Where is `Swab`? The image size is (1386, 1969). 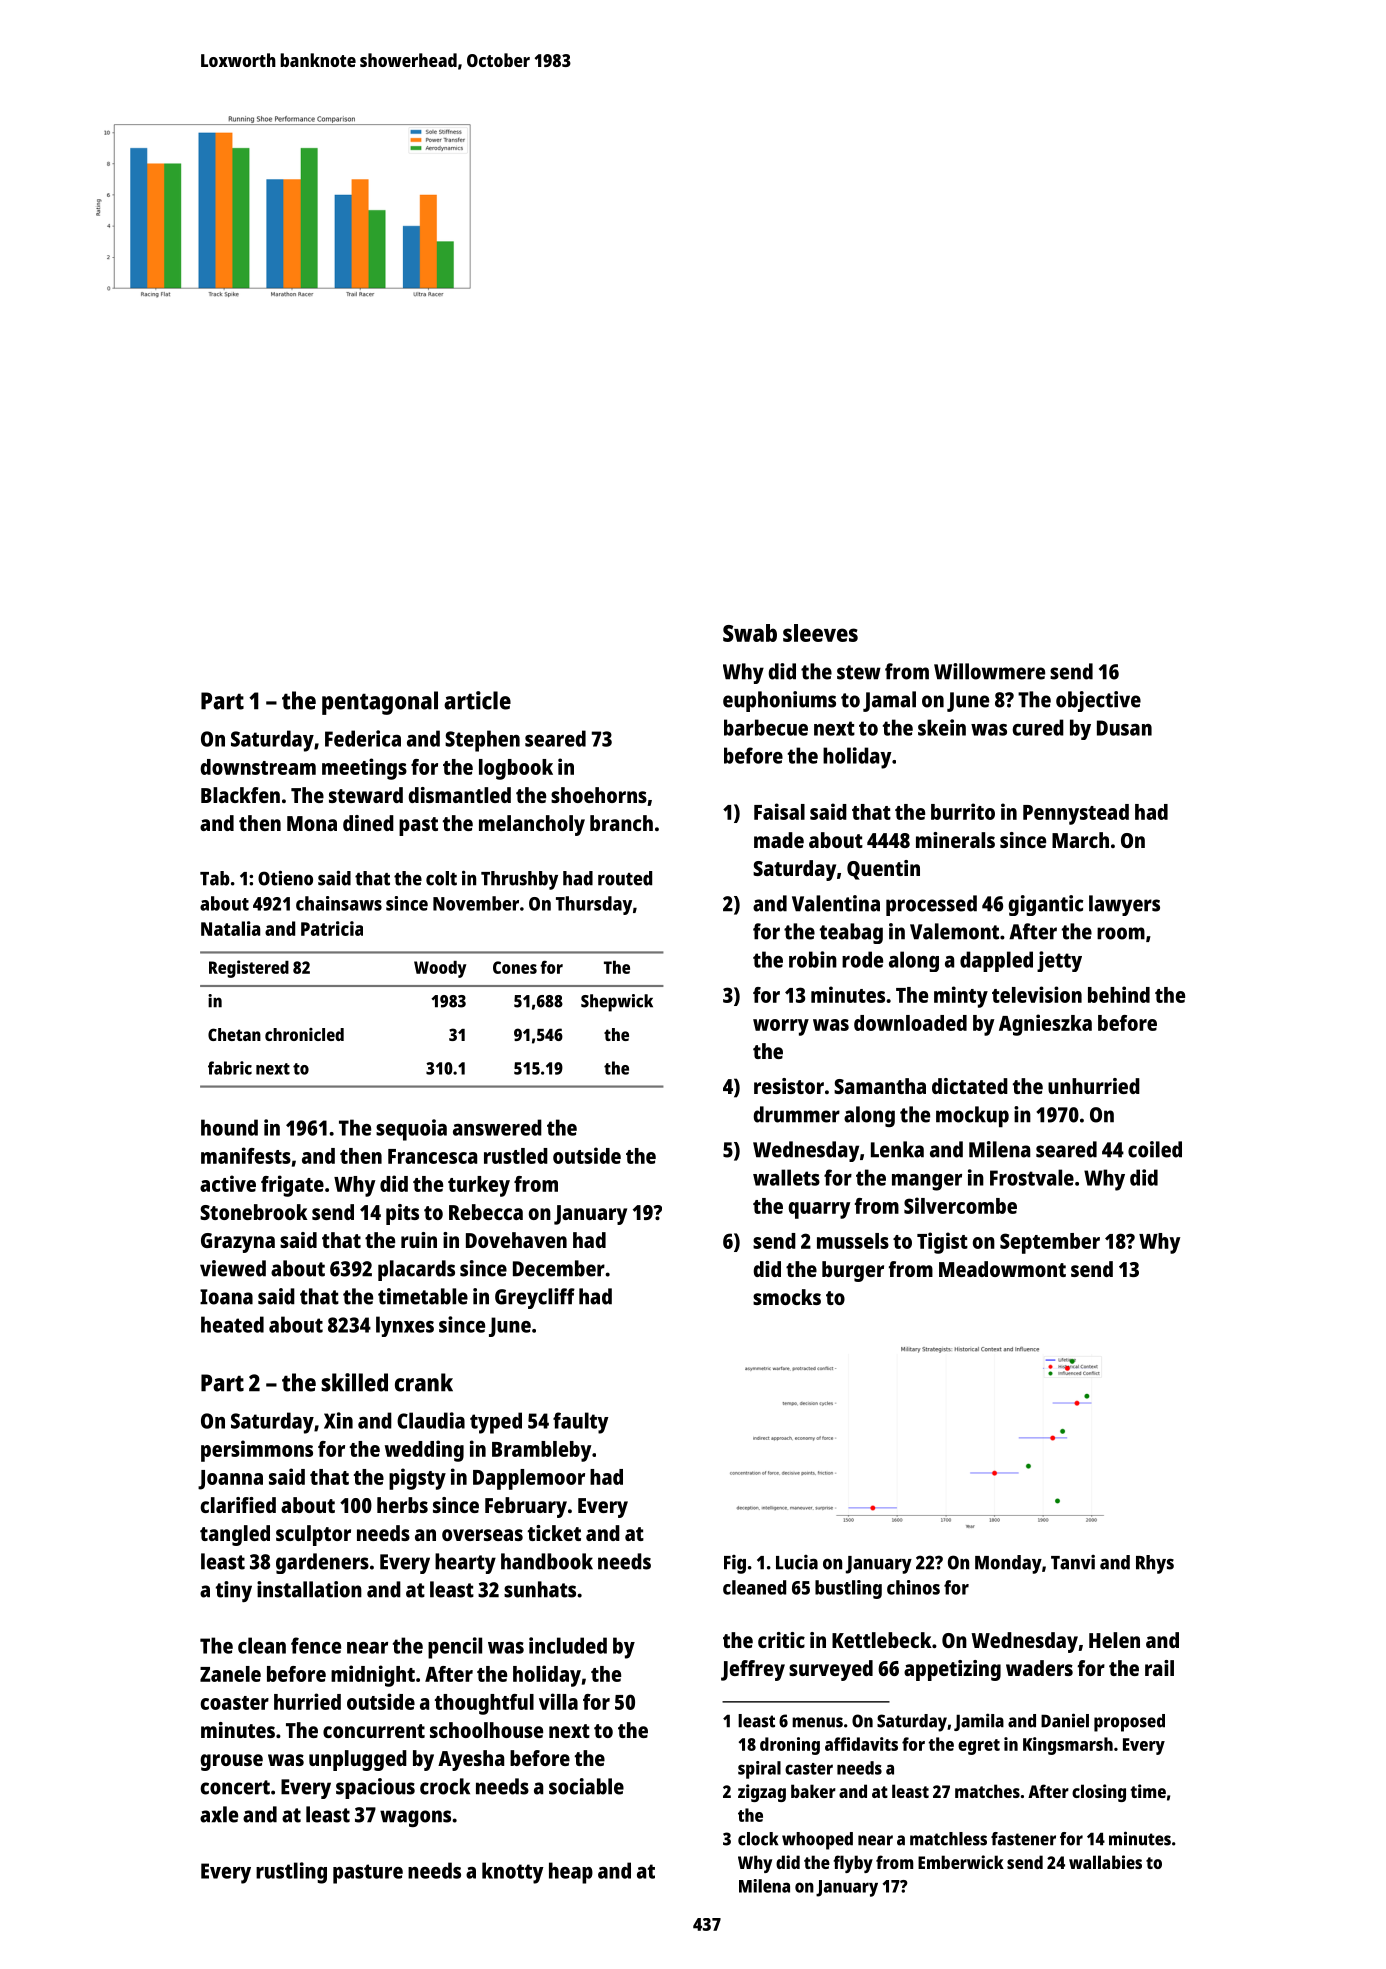 Swab is located at coordinates (750, 633).
